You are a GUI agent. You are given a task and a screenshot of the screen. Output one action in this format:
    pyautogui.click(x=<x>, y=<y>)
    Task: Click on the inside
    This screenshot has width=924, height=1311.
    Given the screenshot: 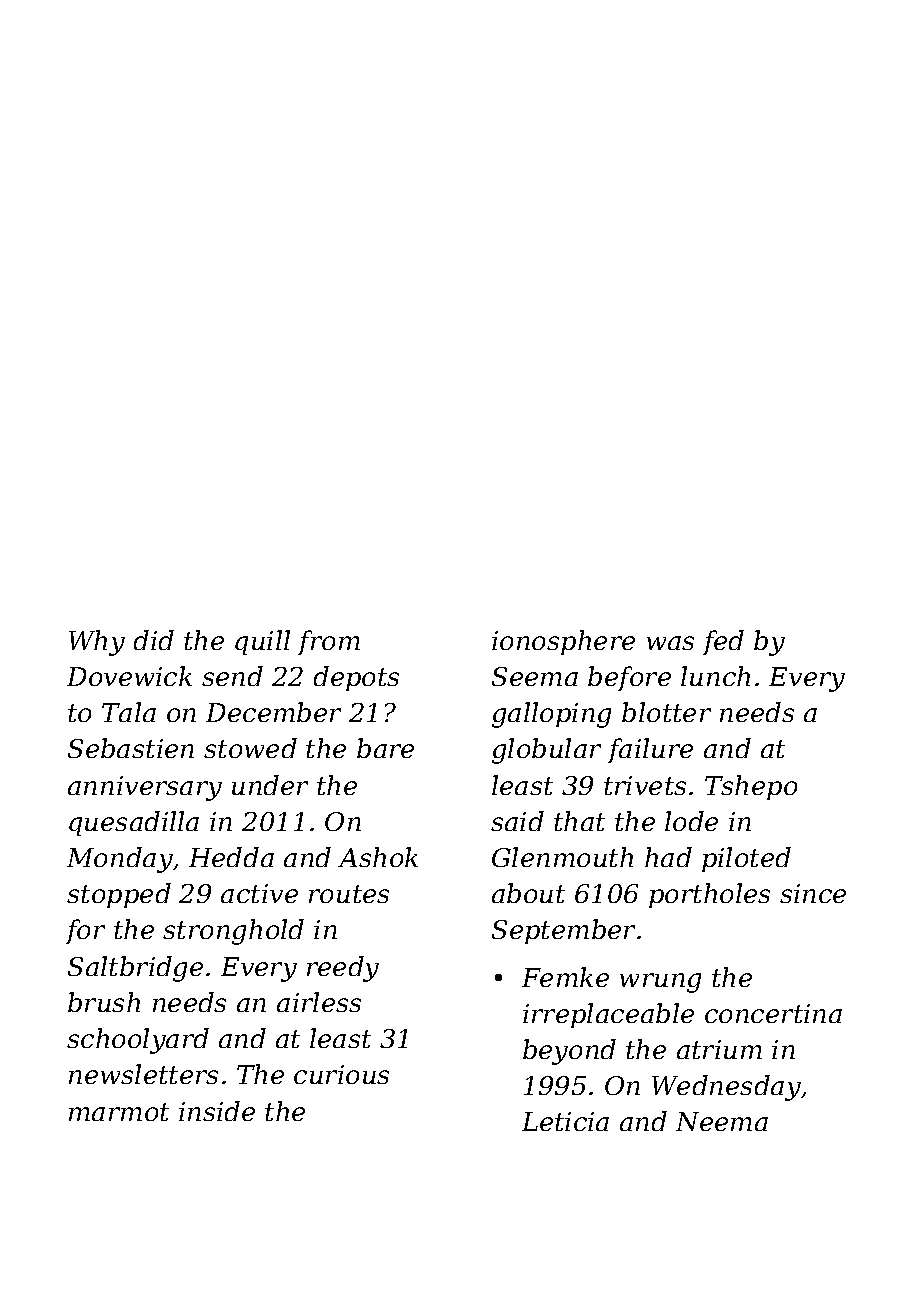 What is the action you would take?
    pyautogui.click(x=217, y=1111)
